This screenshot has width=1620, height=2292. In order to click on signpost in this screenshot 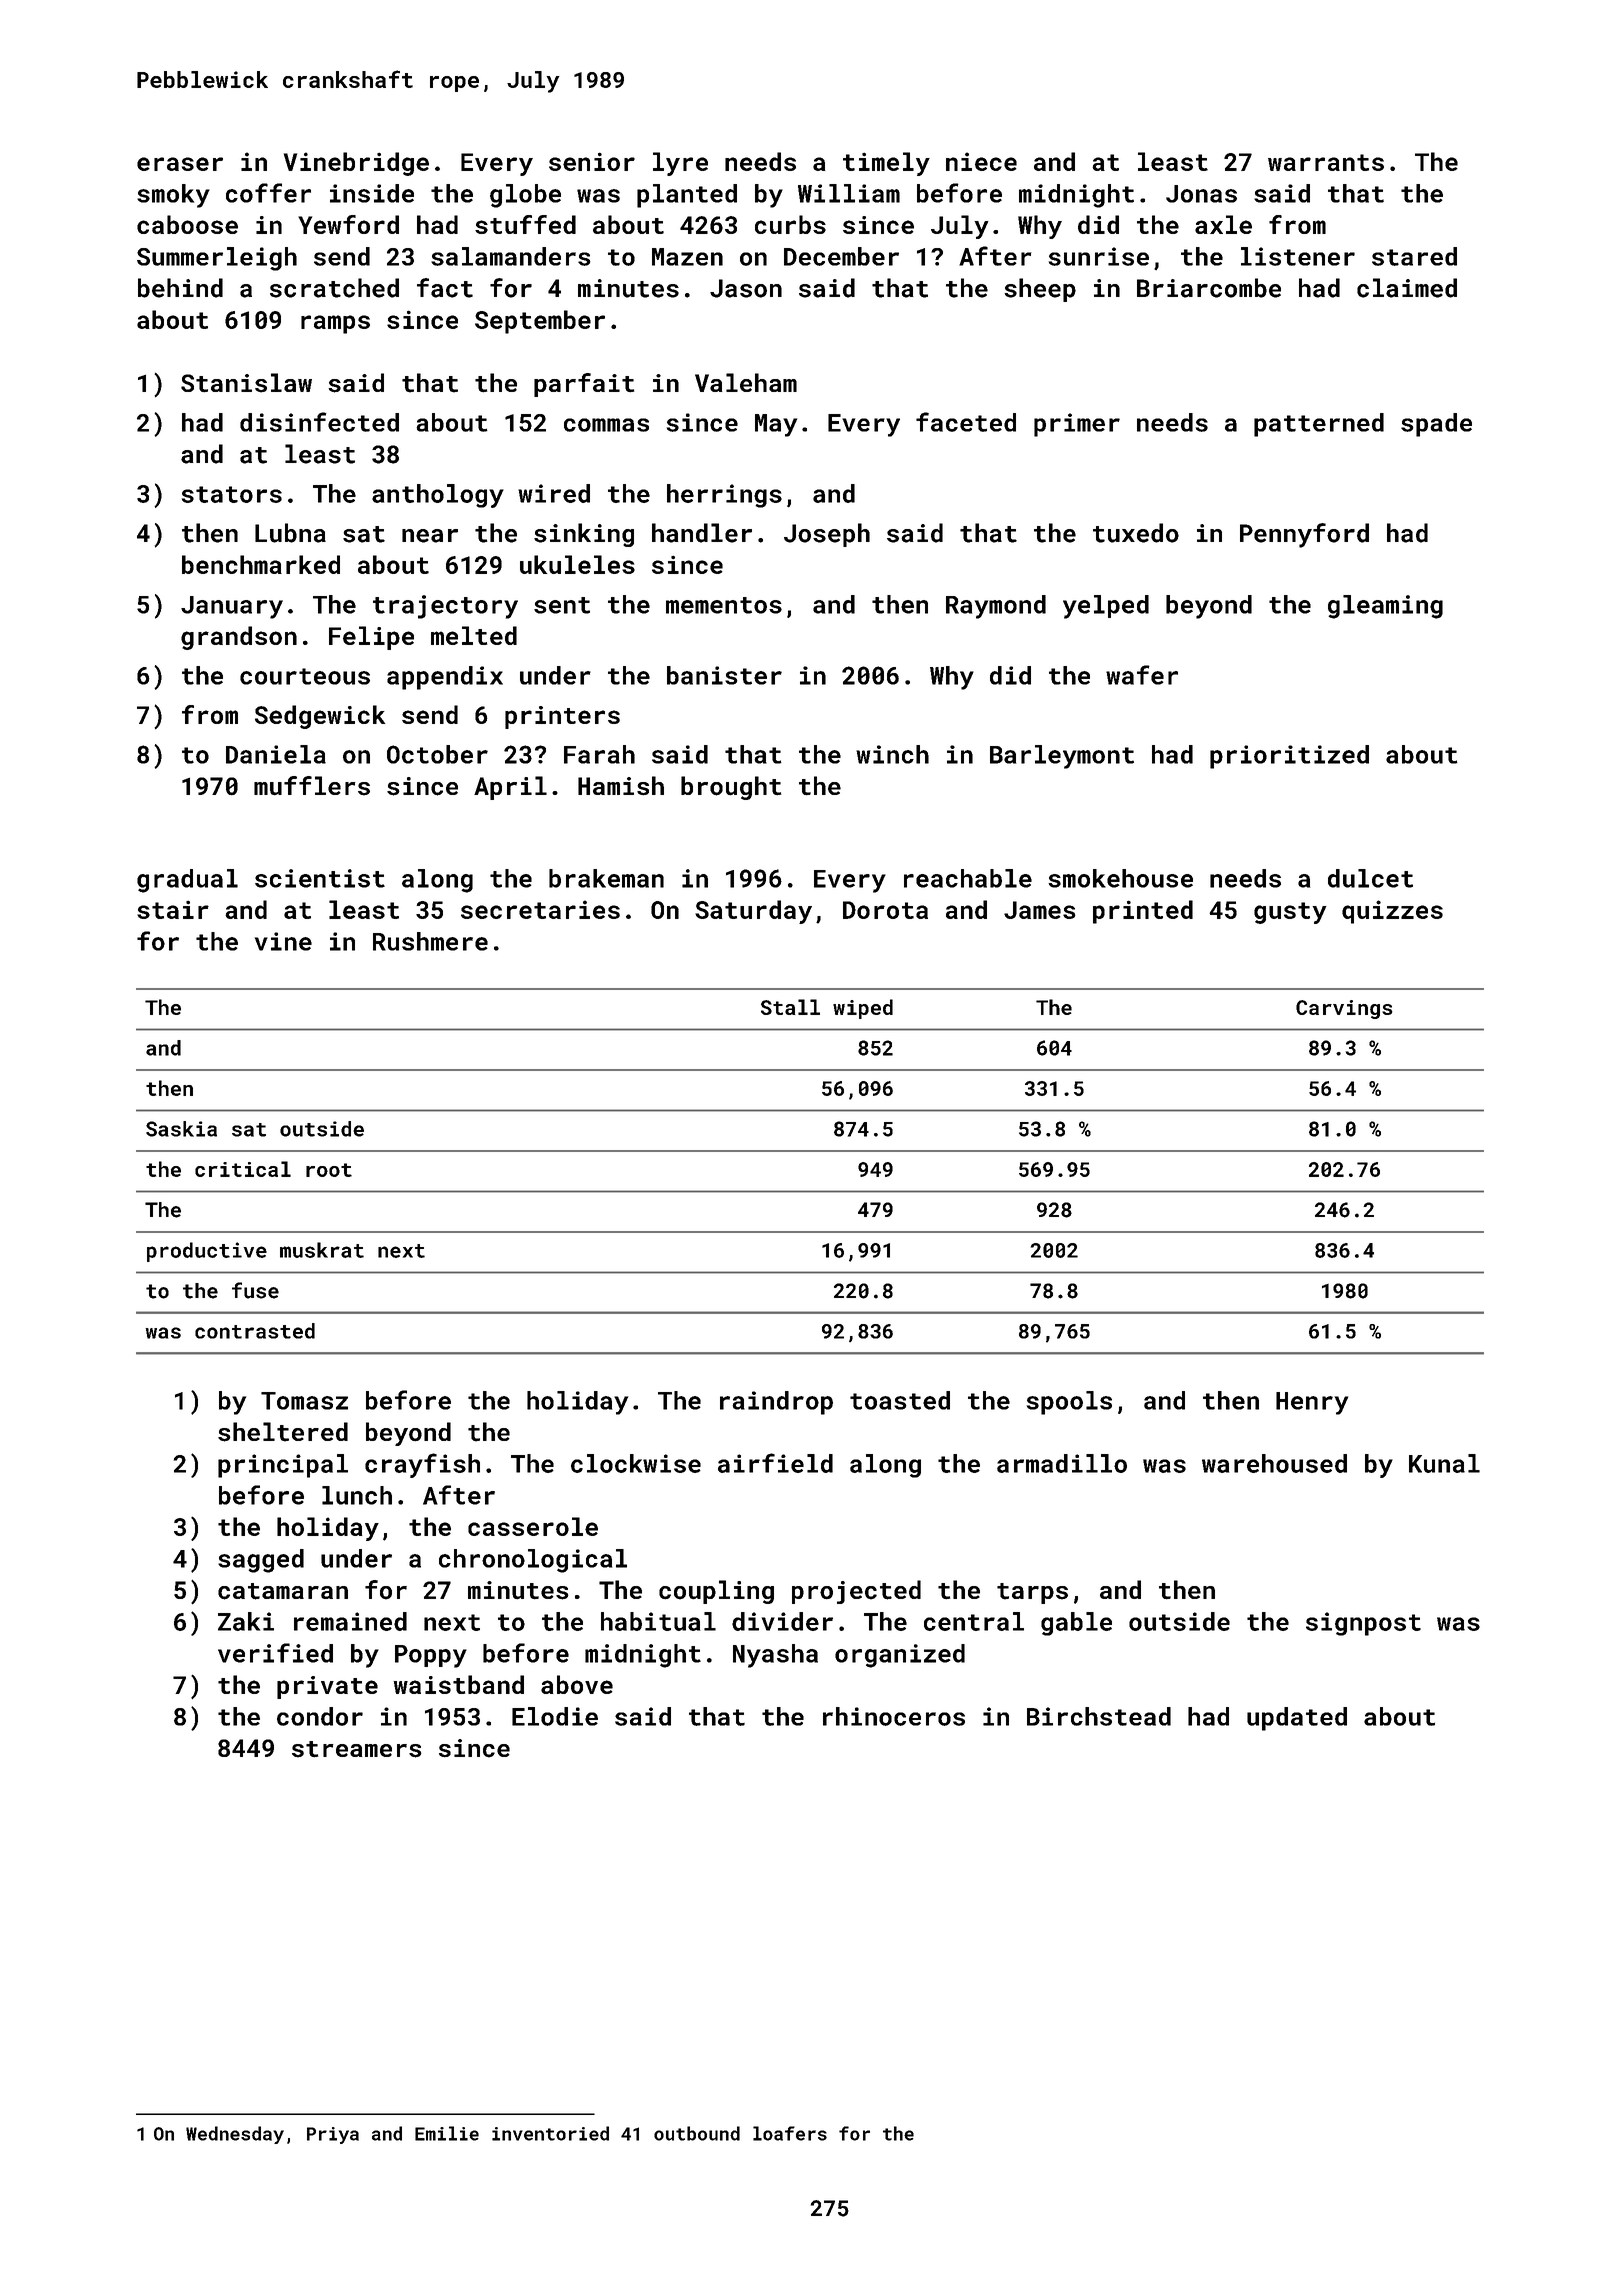, I will do `click(1363, 1624)`.
